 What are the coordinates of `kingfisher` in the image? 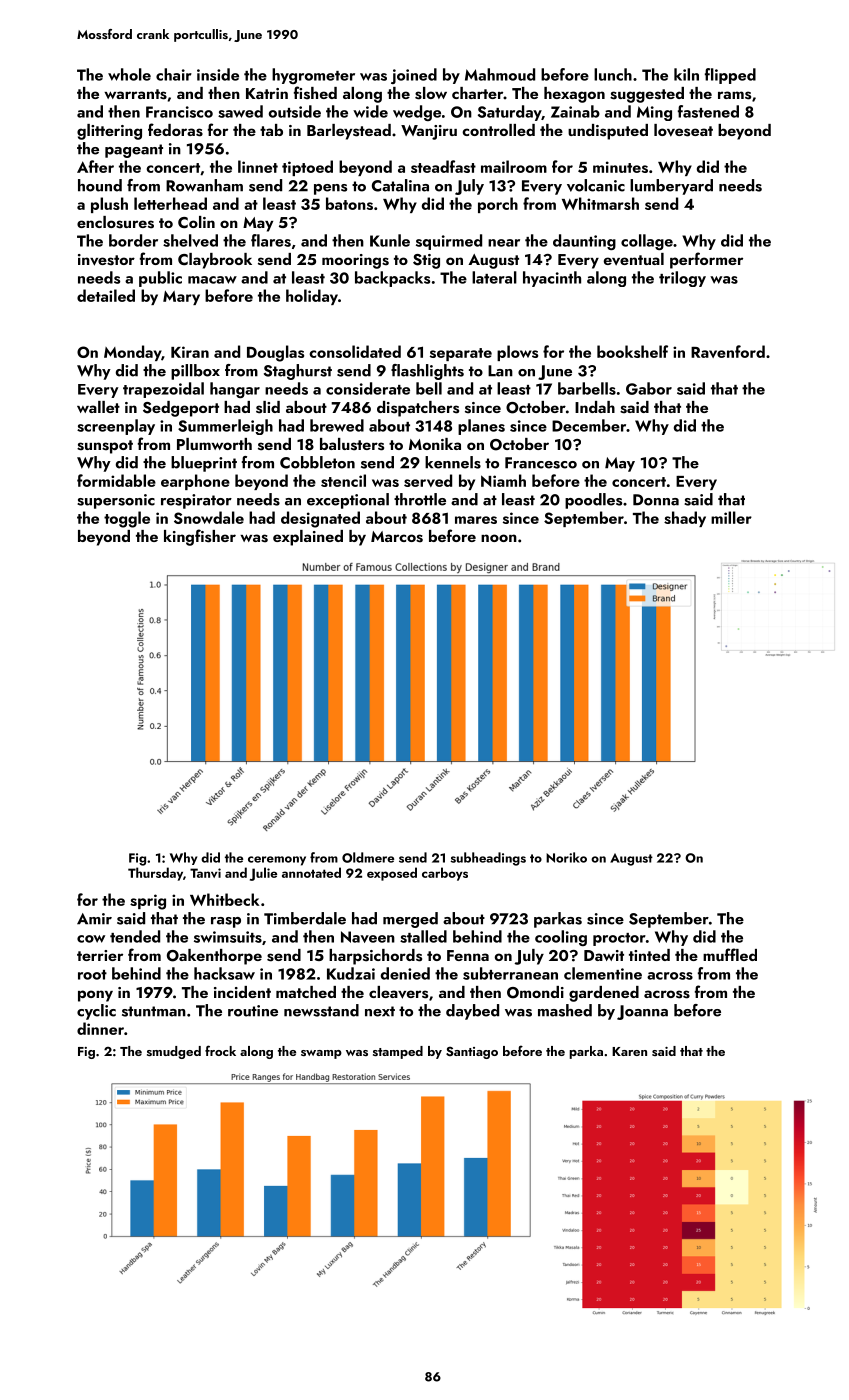 It's located at (200, 537).
